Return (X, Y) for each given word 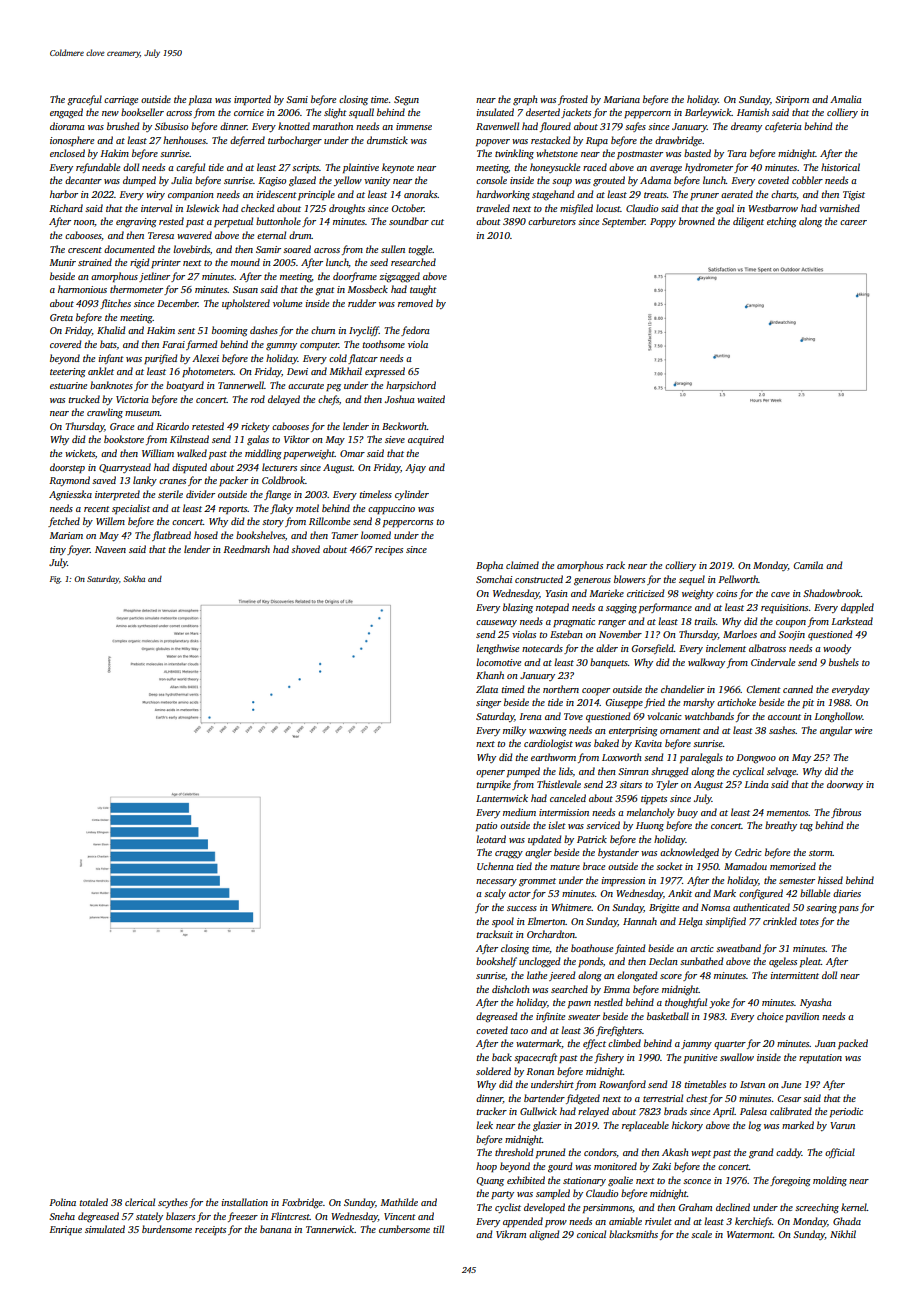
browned (697, 221)
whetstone (557, 153)
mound (245, 262)
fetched (64, 522)
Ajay (415, 468)
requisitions (784, 608)
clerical (140, 1202)
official (840, 1153)
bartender (544, 1098)
